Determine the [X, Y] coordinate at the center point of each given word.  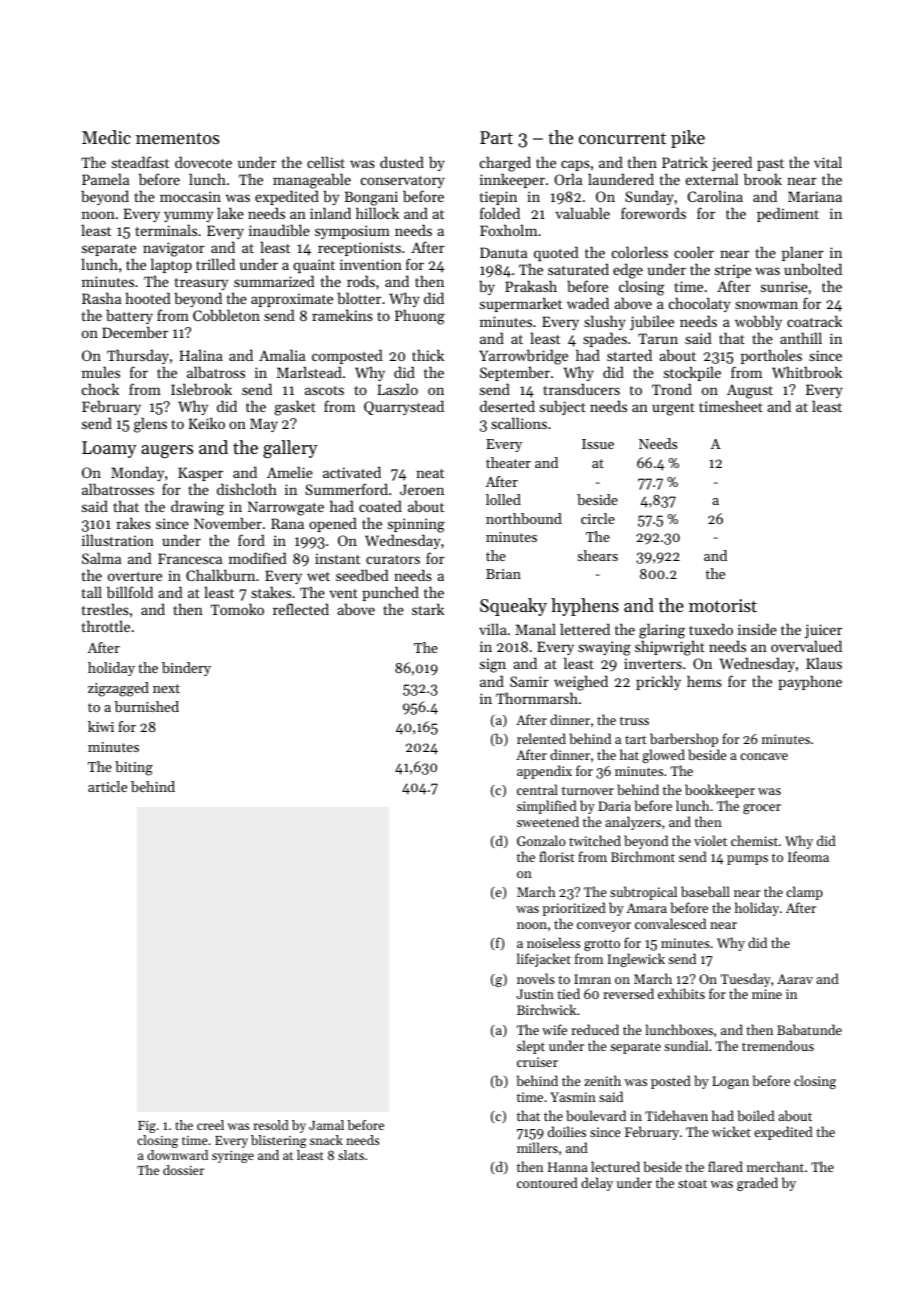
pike [688, 139]
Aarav [795, 979]
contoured [547, 1182]
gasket [295, 408]
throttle [106, 626]
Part [496, 137]
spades [605, 339]
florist [557, 856]
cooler [694, 252]
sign [493, 665]
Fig [147, 1127]
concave [764, 756]
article [107, 786]
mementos [177, 138]
